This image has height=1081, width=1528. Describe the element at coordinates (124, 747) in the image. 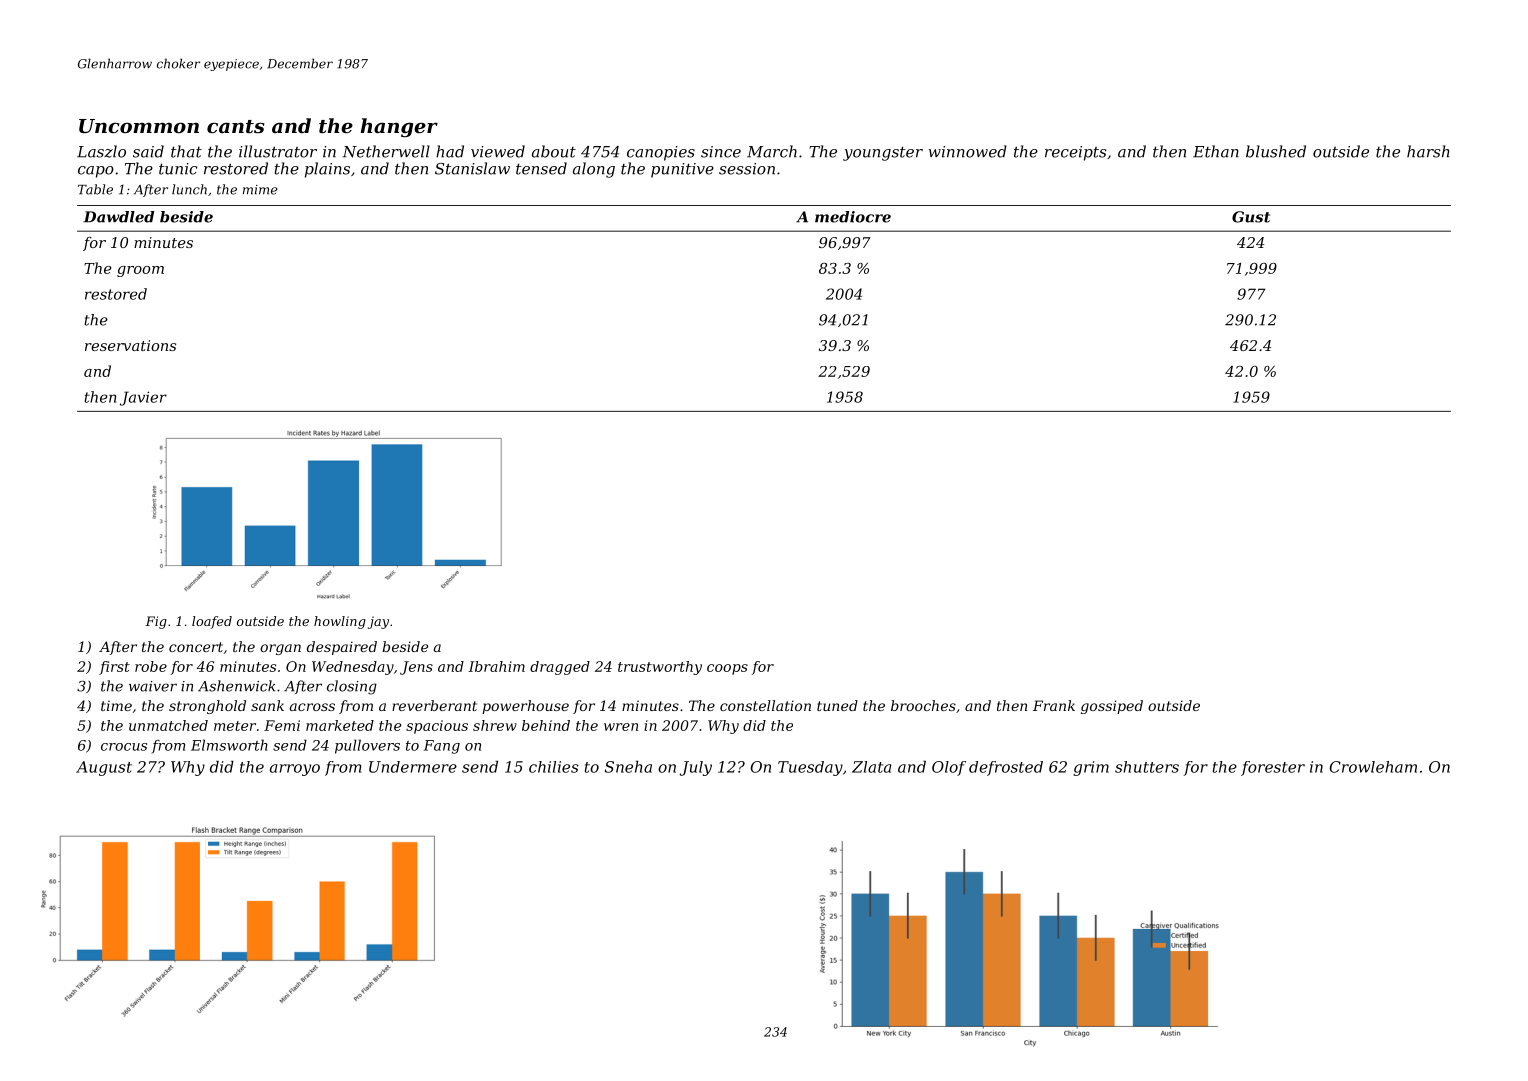

I see `crocus` at that location.
